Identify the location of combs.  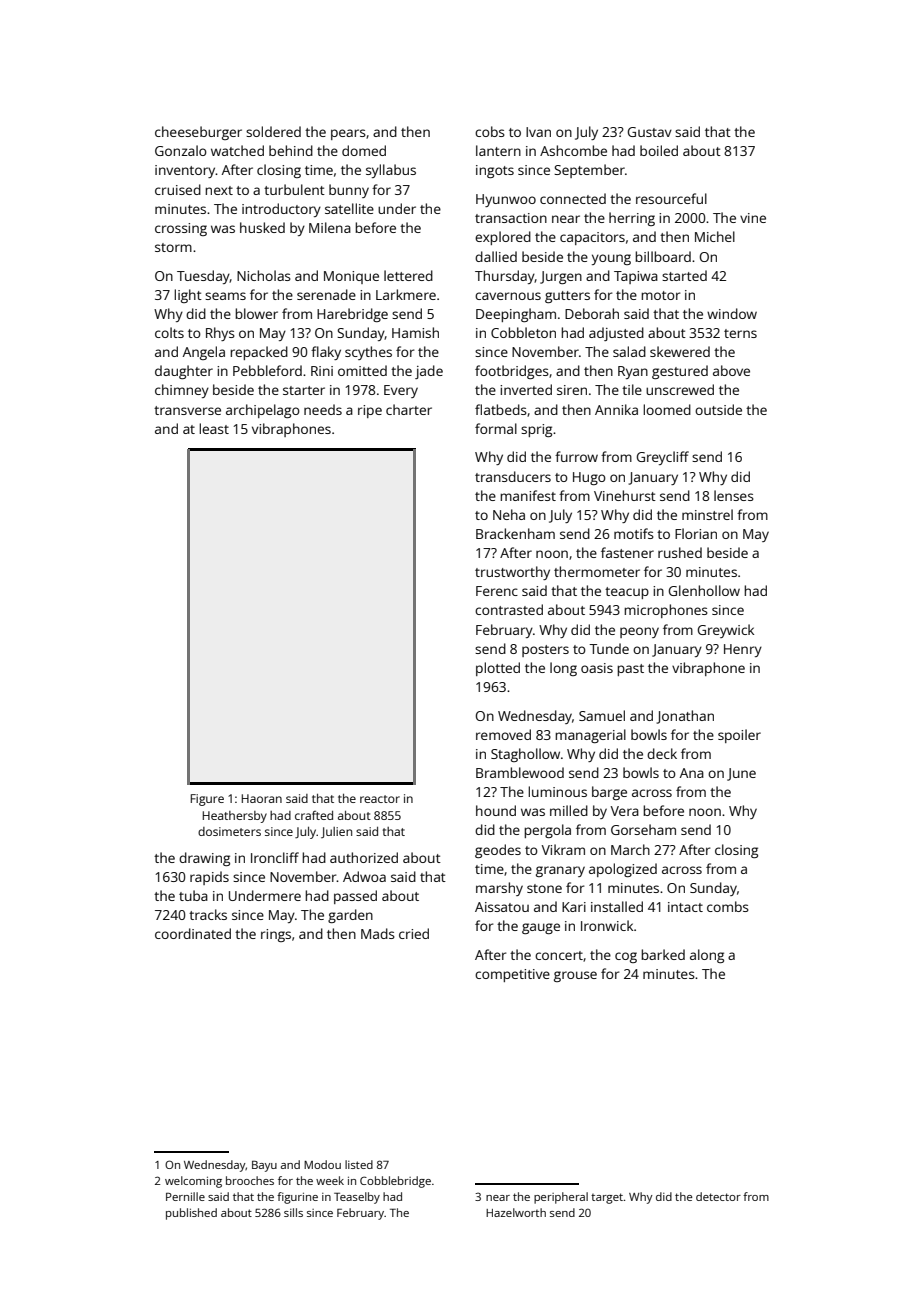
(728, 906).
